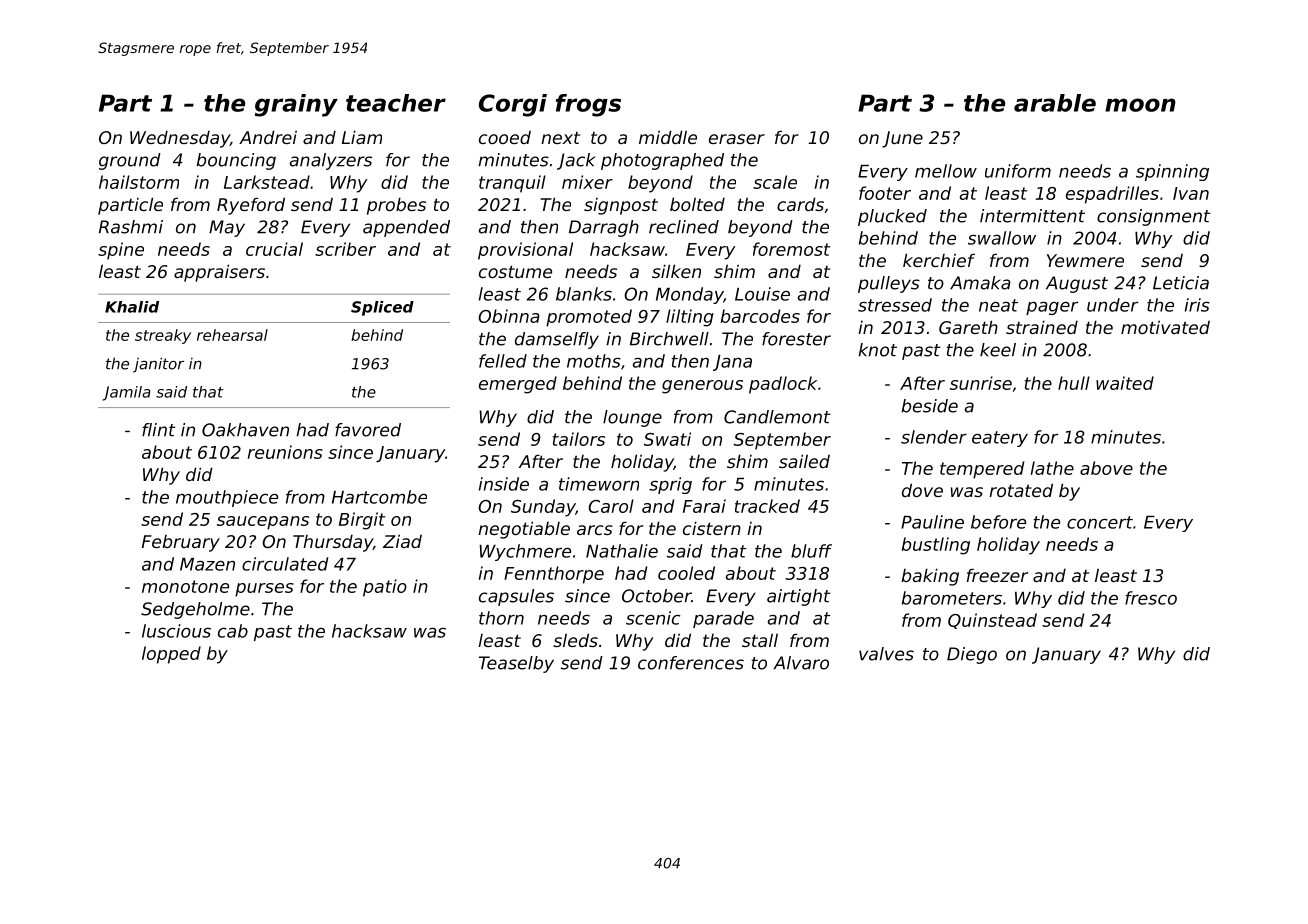 The width and height of the page is (1308, 924). I want to click on barcodes, so click(760, 316).
